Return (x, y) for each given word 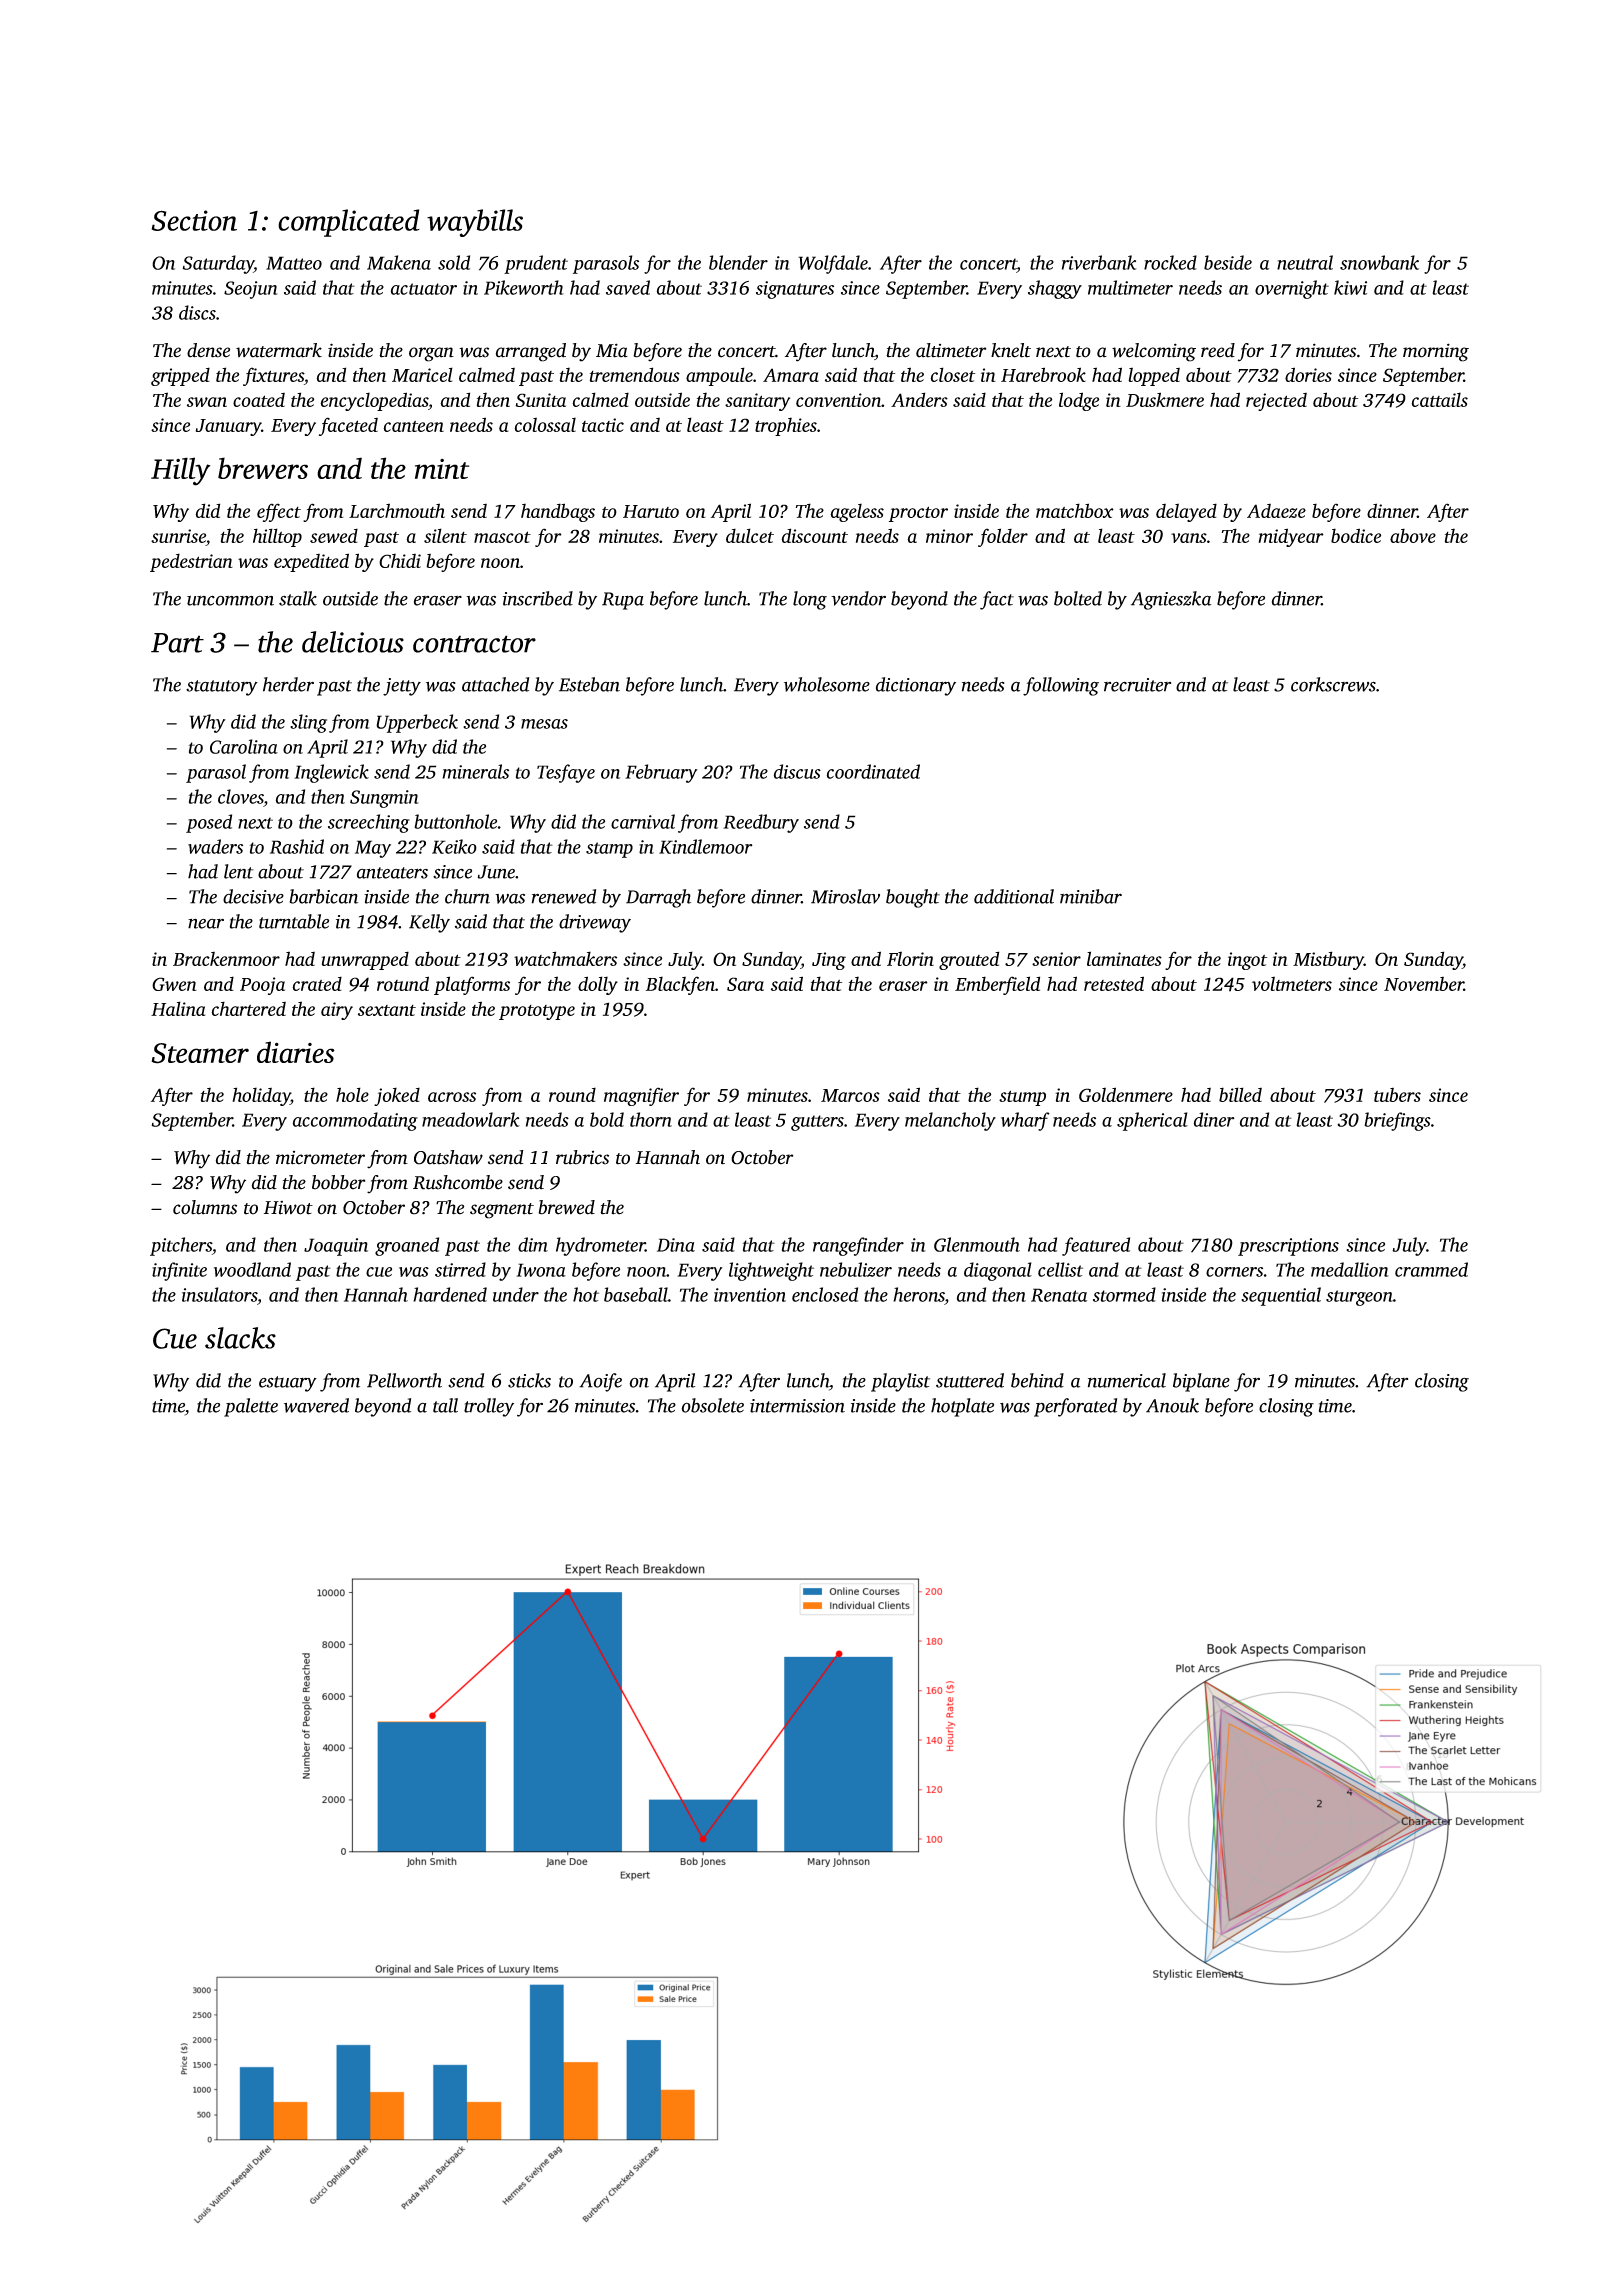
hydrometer (600, 1246)
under (516, 1294)
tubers (1397, 1095)
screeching (369, 823)
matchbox (1075, 510)
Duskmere (1165, 399)
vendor (858, 598)
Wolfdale (833, 264)
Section (194, 220)
